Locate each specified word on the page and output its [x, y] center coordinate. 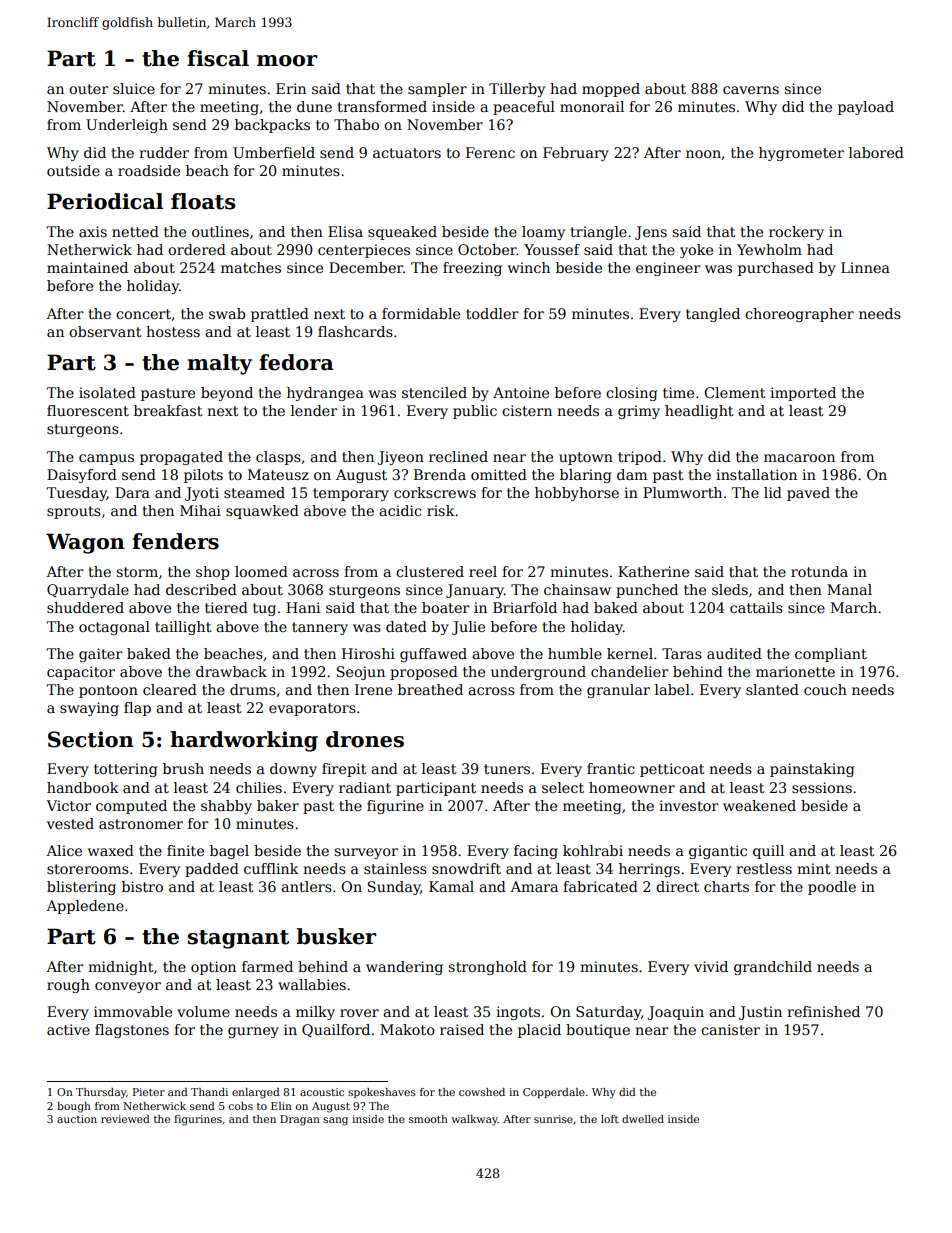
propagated [181, 458]
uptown [586, 458]
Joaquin [675, 1013]
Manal [849, 589]
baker [278, 805]
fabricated [600, 886]
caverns [751, 90]
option [213, 968]
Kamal [451, 886]
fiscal [218, 58]
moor [287, 61]
